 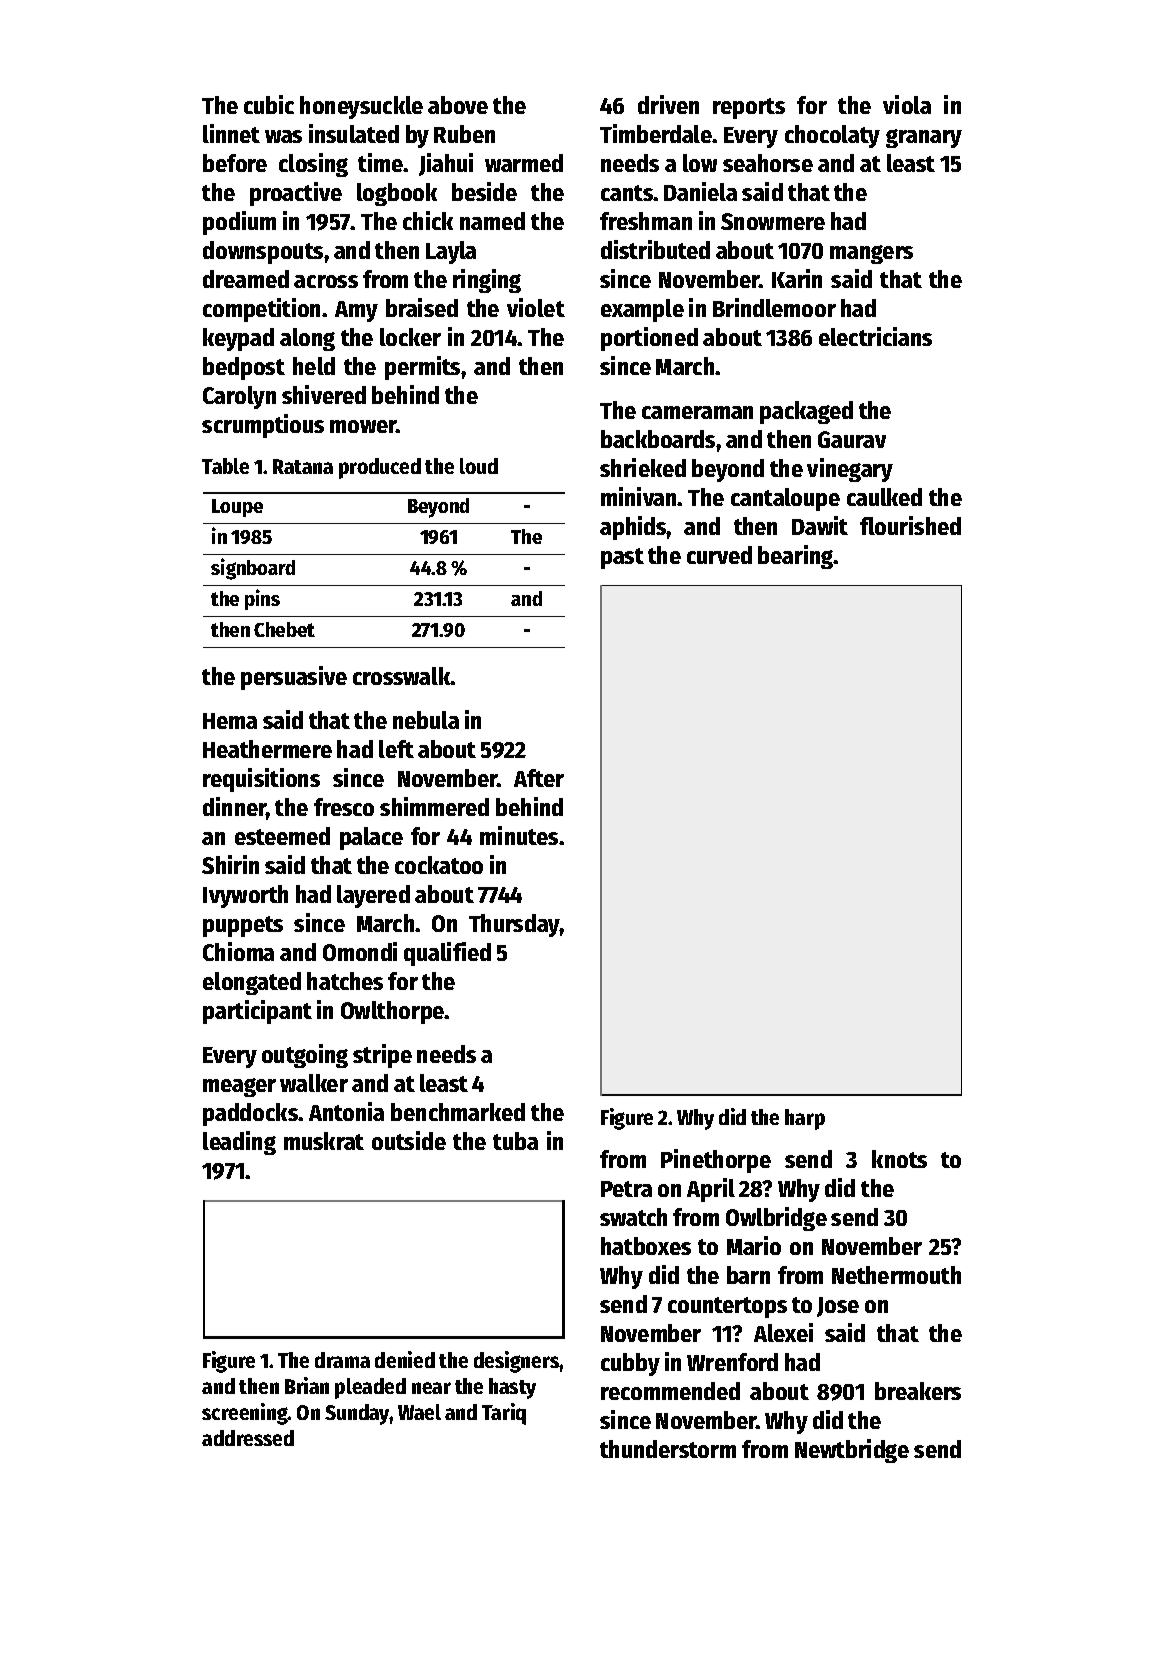 I want to click on Petra, so click(x=626, y=1189).
